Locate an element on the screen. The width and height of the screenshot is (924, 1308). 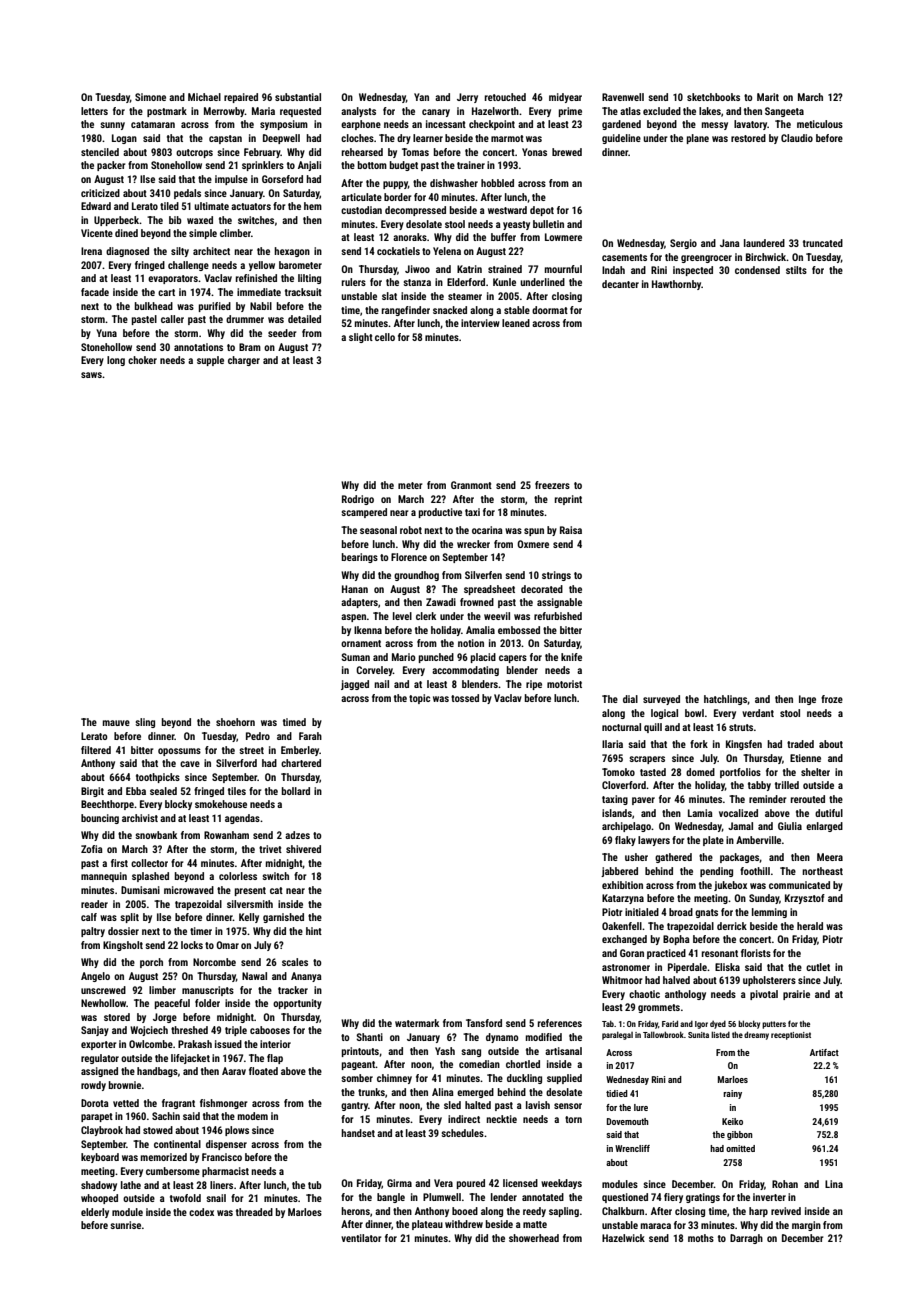
Florence is located at coordinates (409, 557).
